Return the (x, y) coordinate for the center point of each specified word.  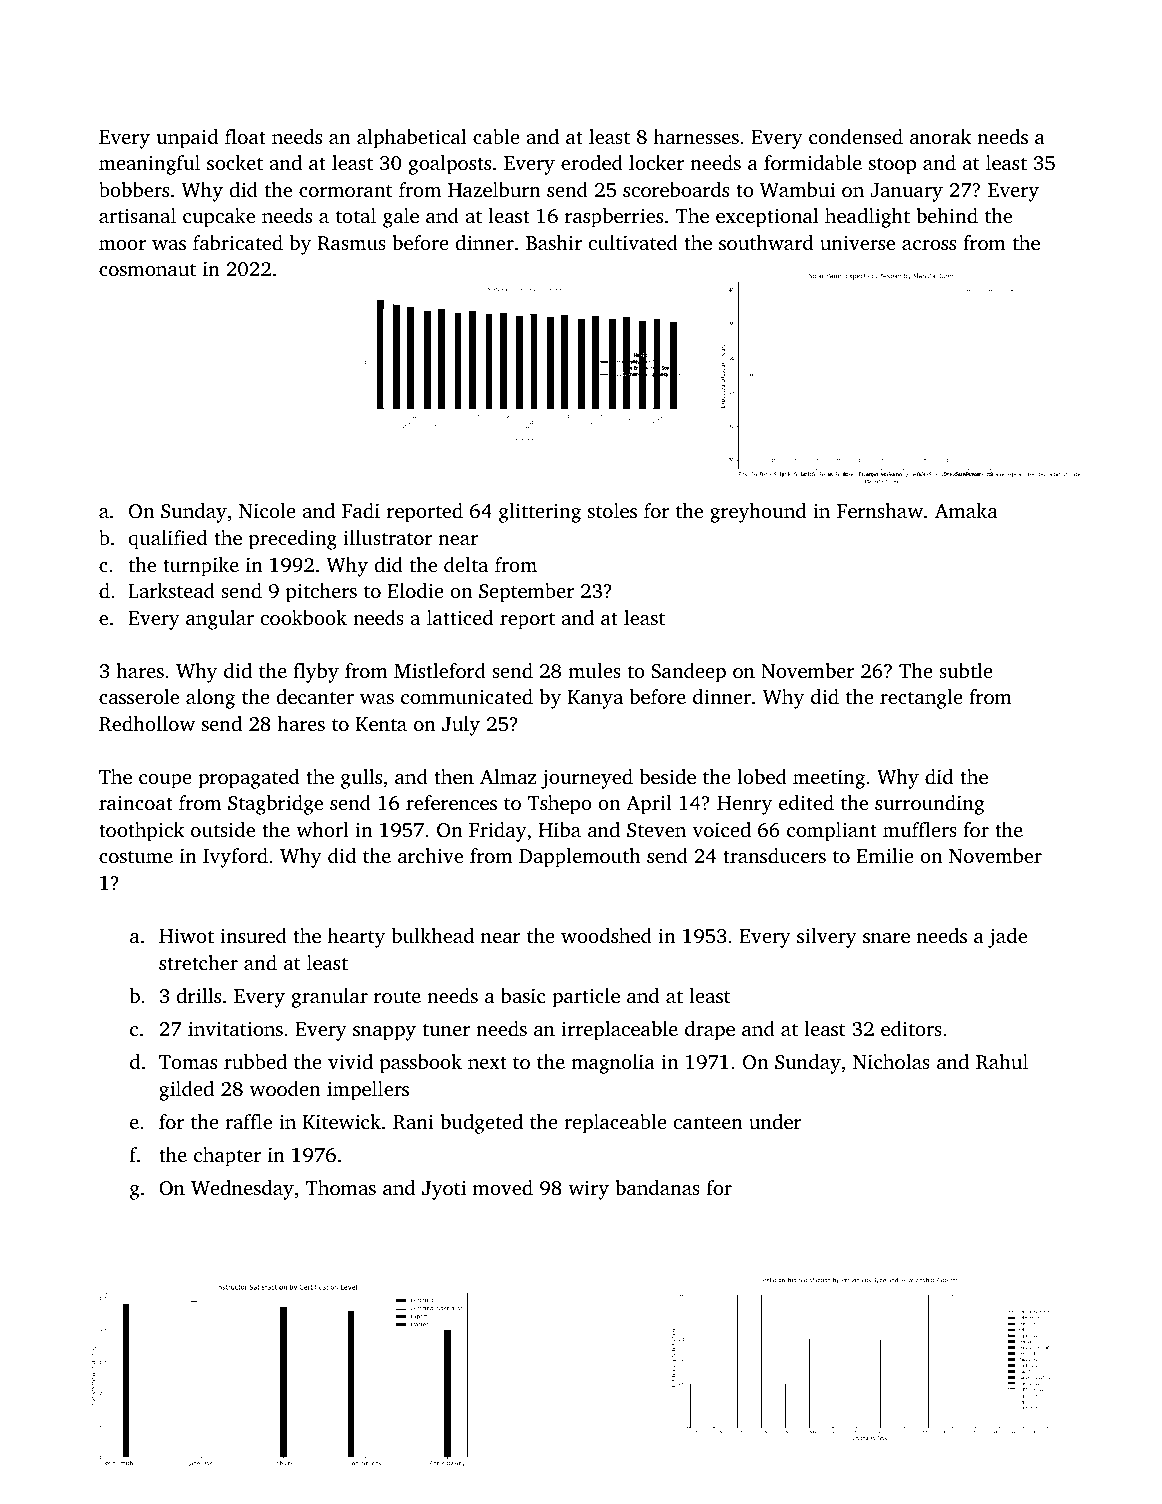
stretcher (198, 962)
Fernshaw (880, 510)
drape (710, 1031)
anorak (940, 136)
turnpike (201, 567)
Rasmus (352, 243)
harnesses (696, 136)
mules (594, 670)
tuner (446, 1030)
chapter (227, 1157)
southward (766, 242)
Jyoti (444, 1190)
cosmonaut (147, 269)
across (929, 245)
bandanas (657, 1187)
